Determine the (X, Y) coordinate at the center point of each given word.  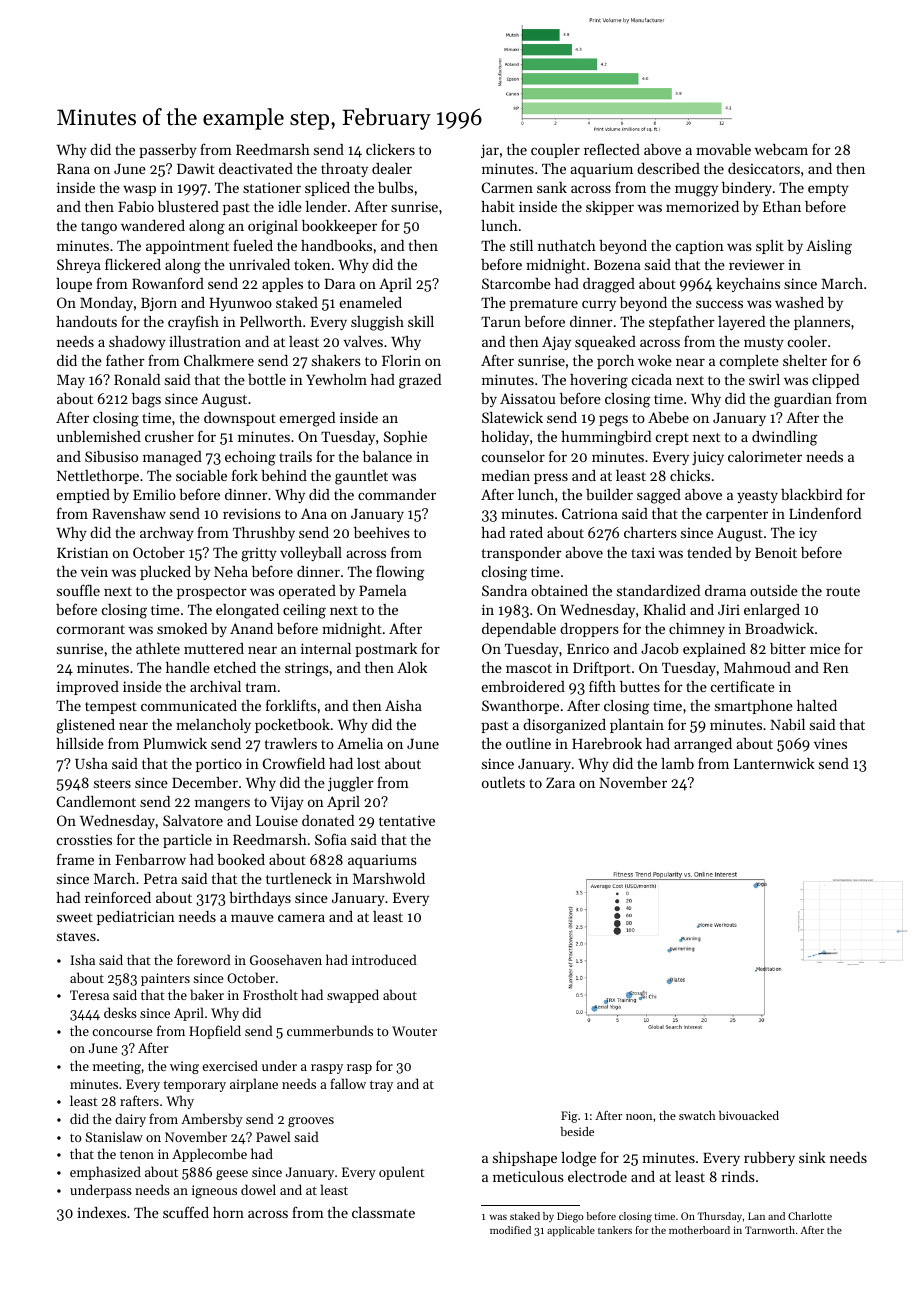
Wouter (414, 1031)
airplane (254, 1085)
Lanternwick (774, 763)
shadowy (137, 343)
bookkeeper (339, 227)
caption (700, 247)
